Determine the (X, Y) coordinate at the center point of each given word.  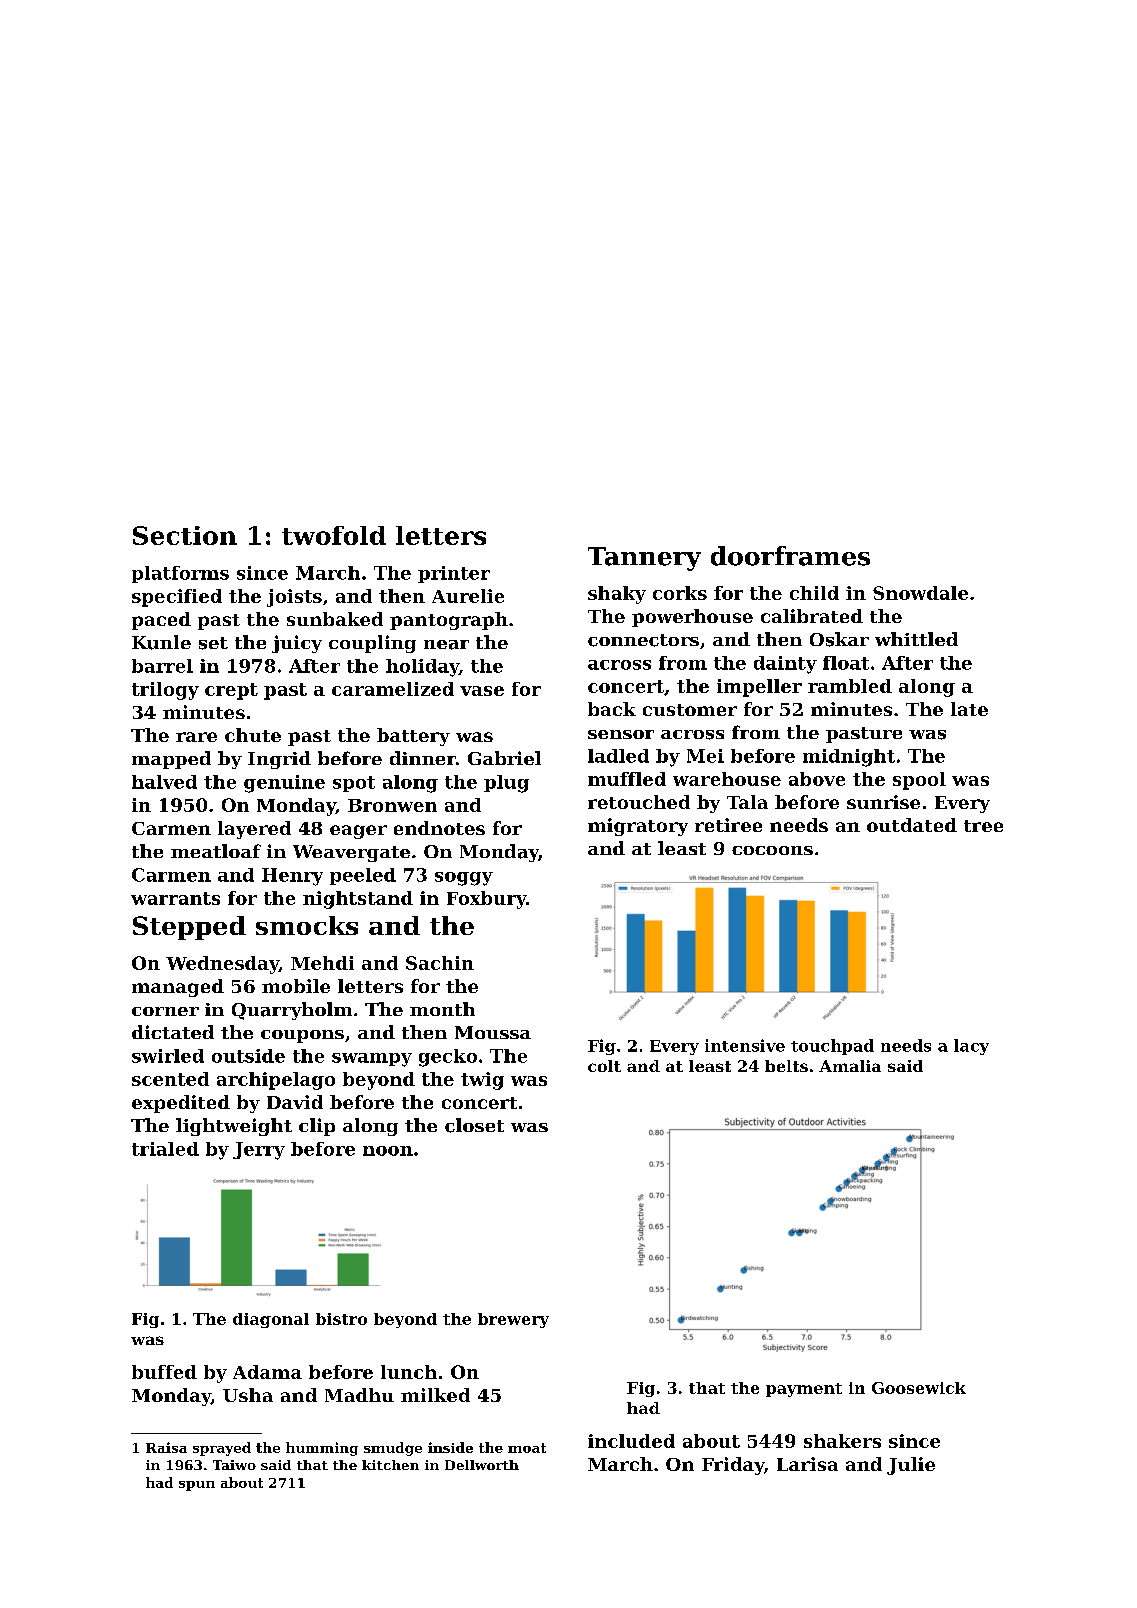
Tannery (644, 559)
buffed (164, 1372)
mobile (296, 986)
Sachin (440, 963)
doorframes (790, 556)
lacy (971, 1047)
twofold (334, 535)
